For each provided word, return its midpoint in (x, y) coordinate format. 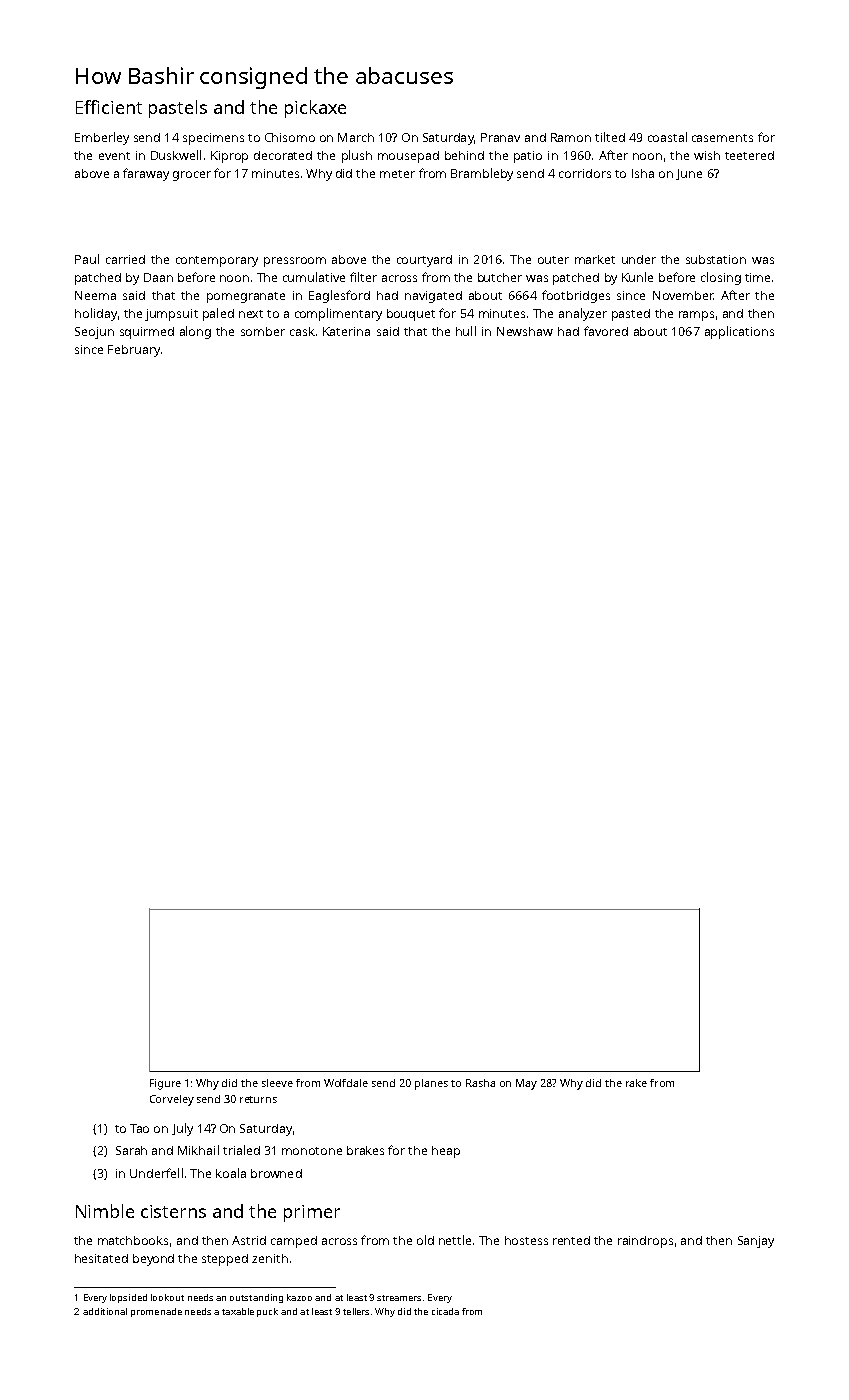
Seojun (94, 333)
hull (466, 331)
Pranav (500, 137)
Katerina (346, 331)
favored (606, 331)
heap (446, 1152)
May (526, 1084)
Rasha (480, 1083)
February (134, 351)
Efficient (109, 107)
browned (276, 1173)
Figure (165, 1084)
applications (739, 332)
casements (722, 138)
